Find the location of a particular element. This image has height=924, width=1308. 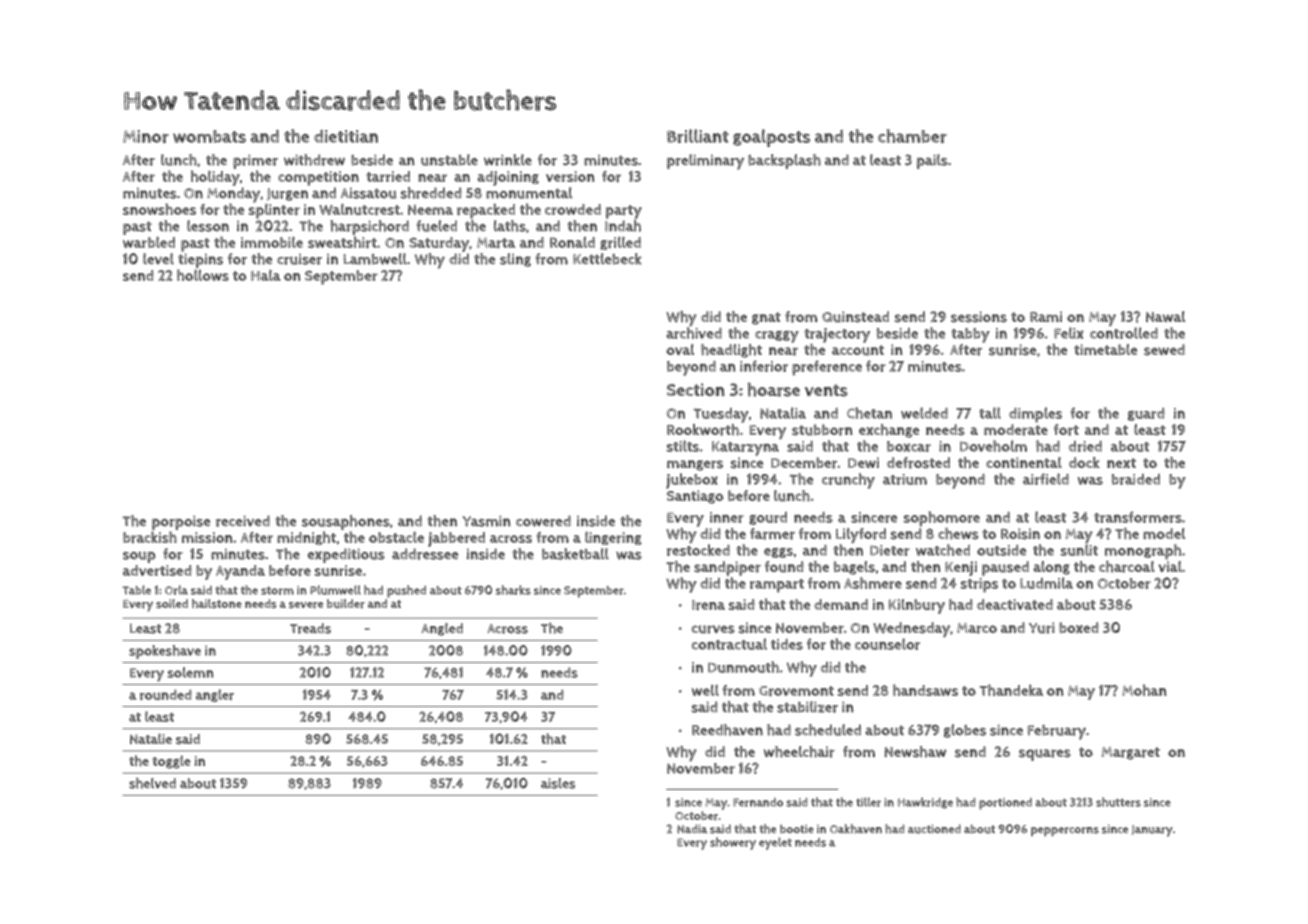

showery is located at coordinates (733, 843).
